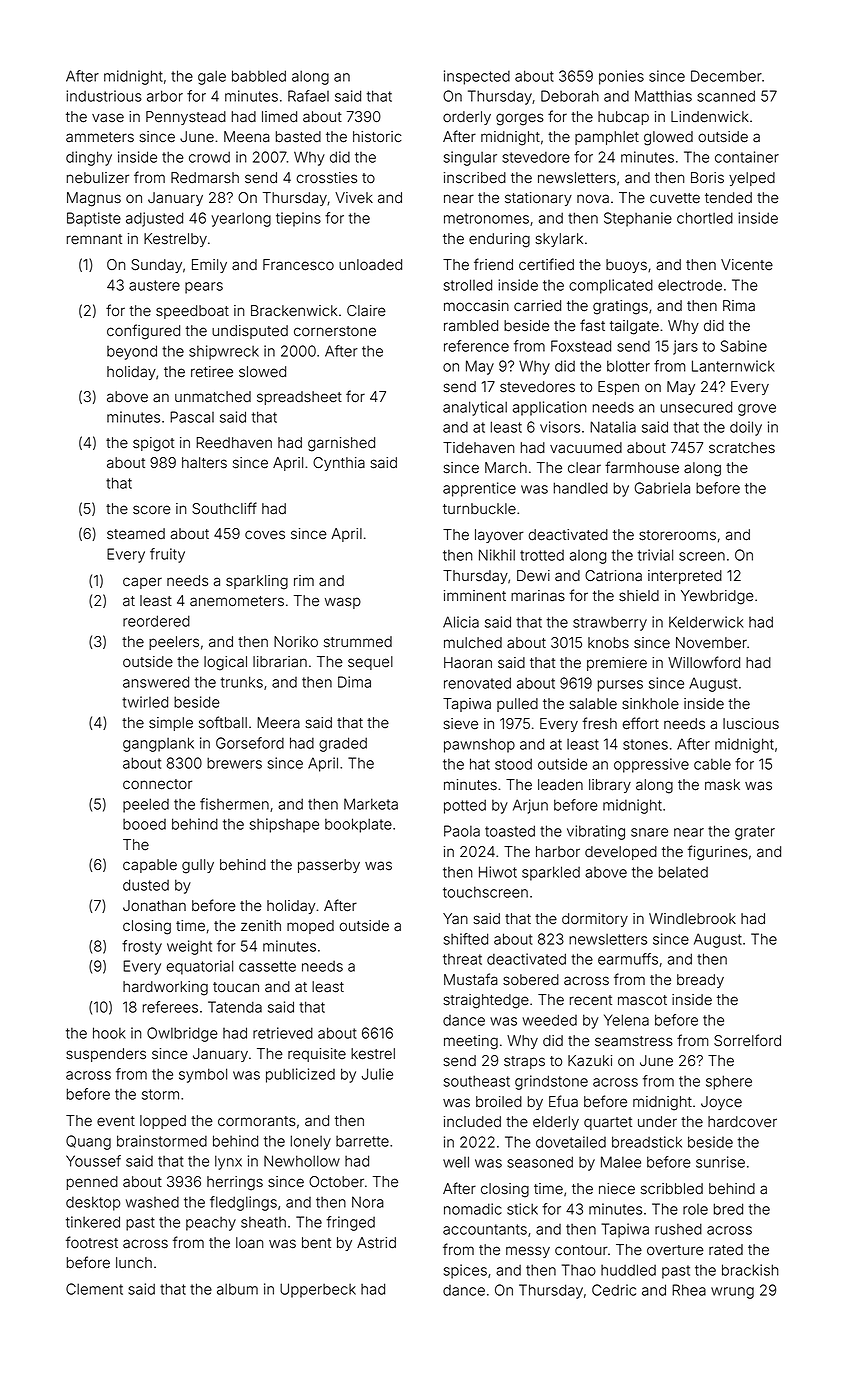 The height and width of the document is (1400, 849). Describe the element at coordinates (335, 331) in the document. I see `cornerstone` at that location.
